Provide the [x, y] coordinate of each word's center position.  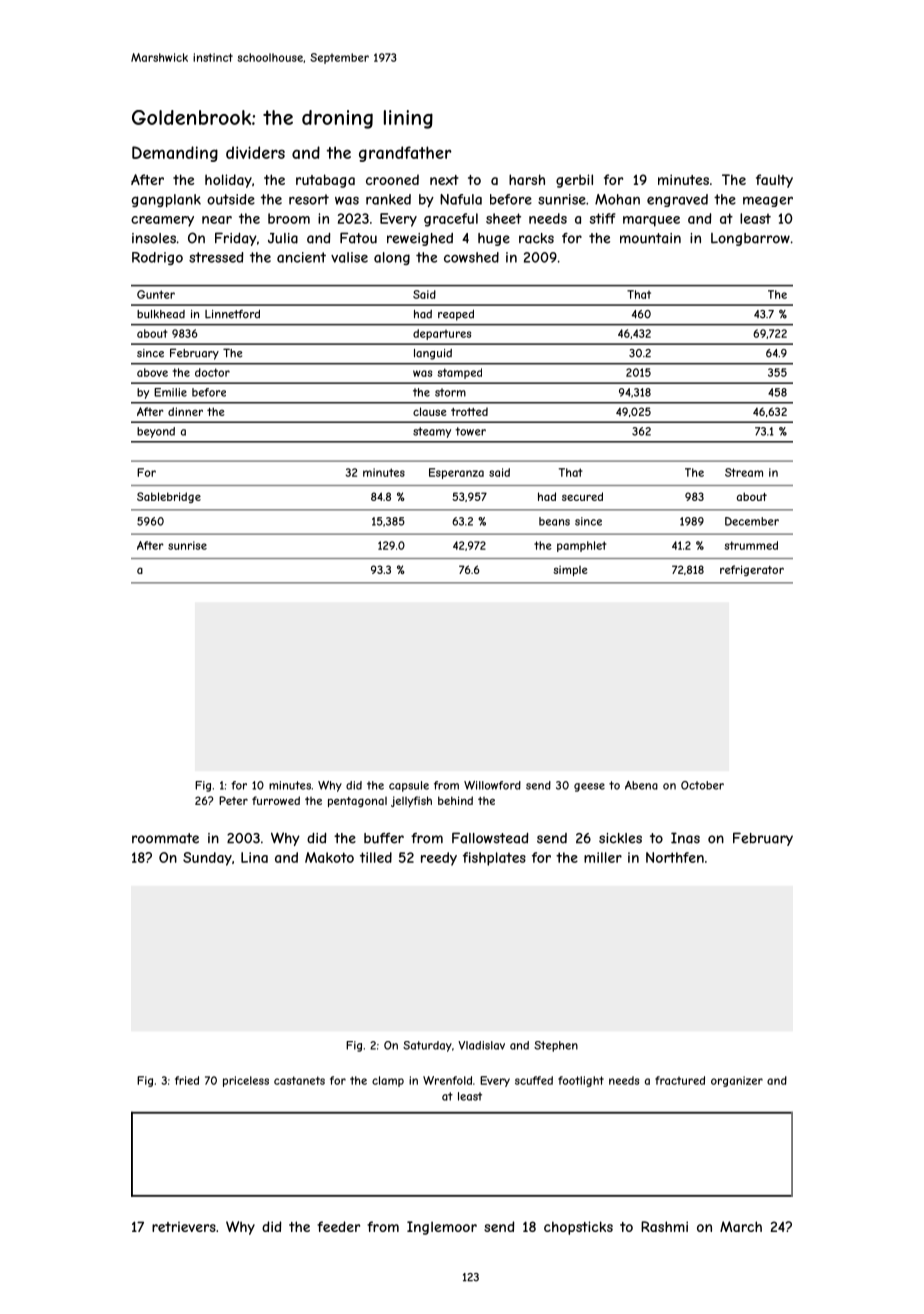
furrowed [276, 800]
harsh [527, 179]
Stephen [556, 1046]
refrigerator [752, 570]
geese [589, 787]
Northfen [675, 857]
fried [187, 1080]
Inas [685, 838]
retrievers [184, 1227]
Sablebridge [169, 497]
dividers [255, 152]
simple [570, 570]
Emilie [170, 392]
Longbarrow [750, 239]
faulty [774, 181]
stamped [460, 373]
